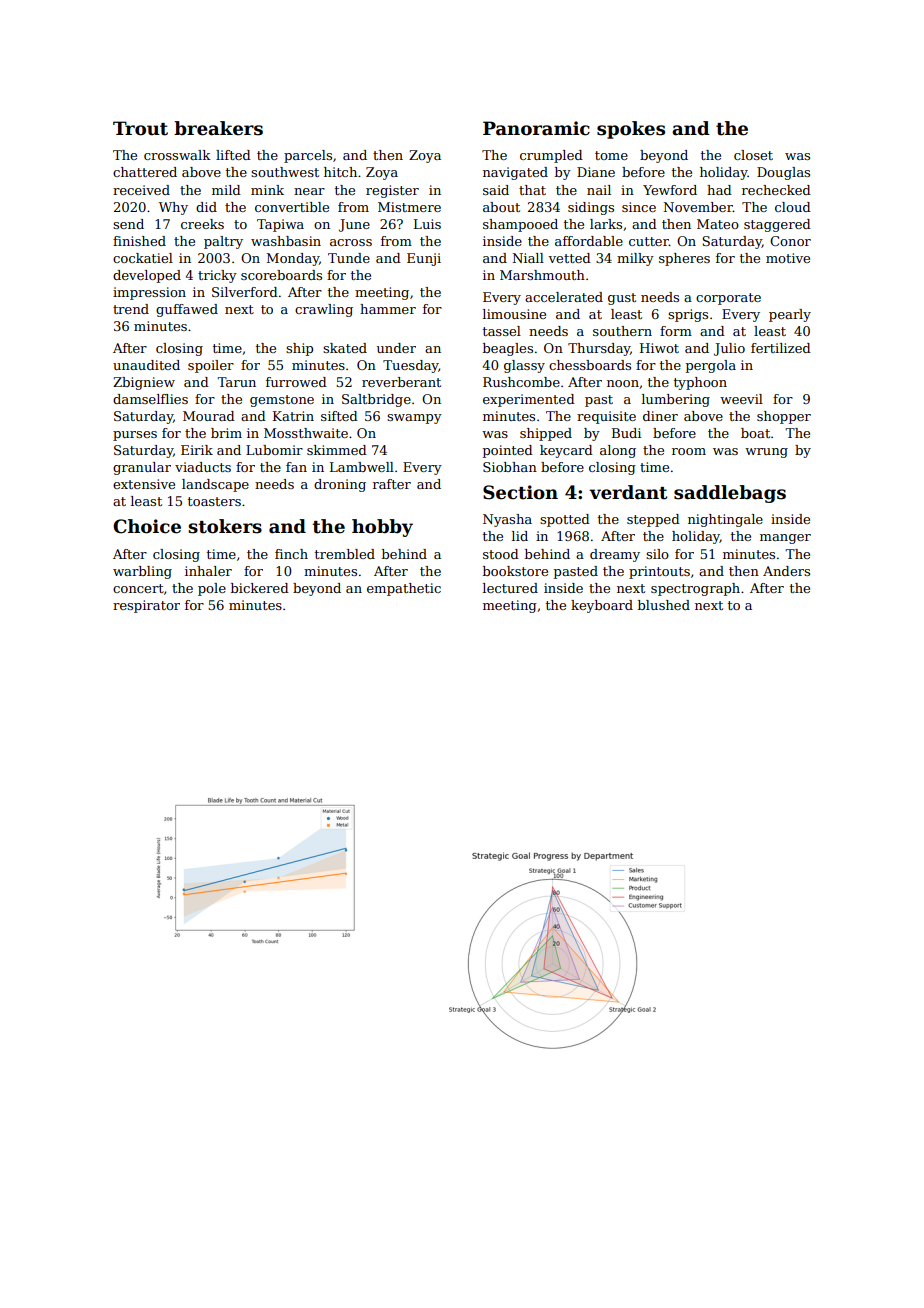 Image resolution: width=924 pixels, height=1308 pixels. Describe the element at coordinates (631, 130) in the screenshot. I see `spokes` at that location.
